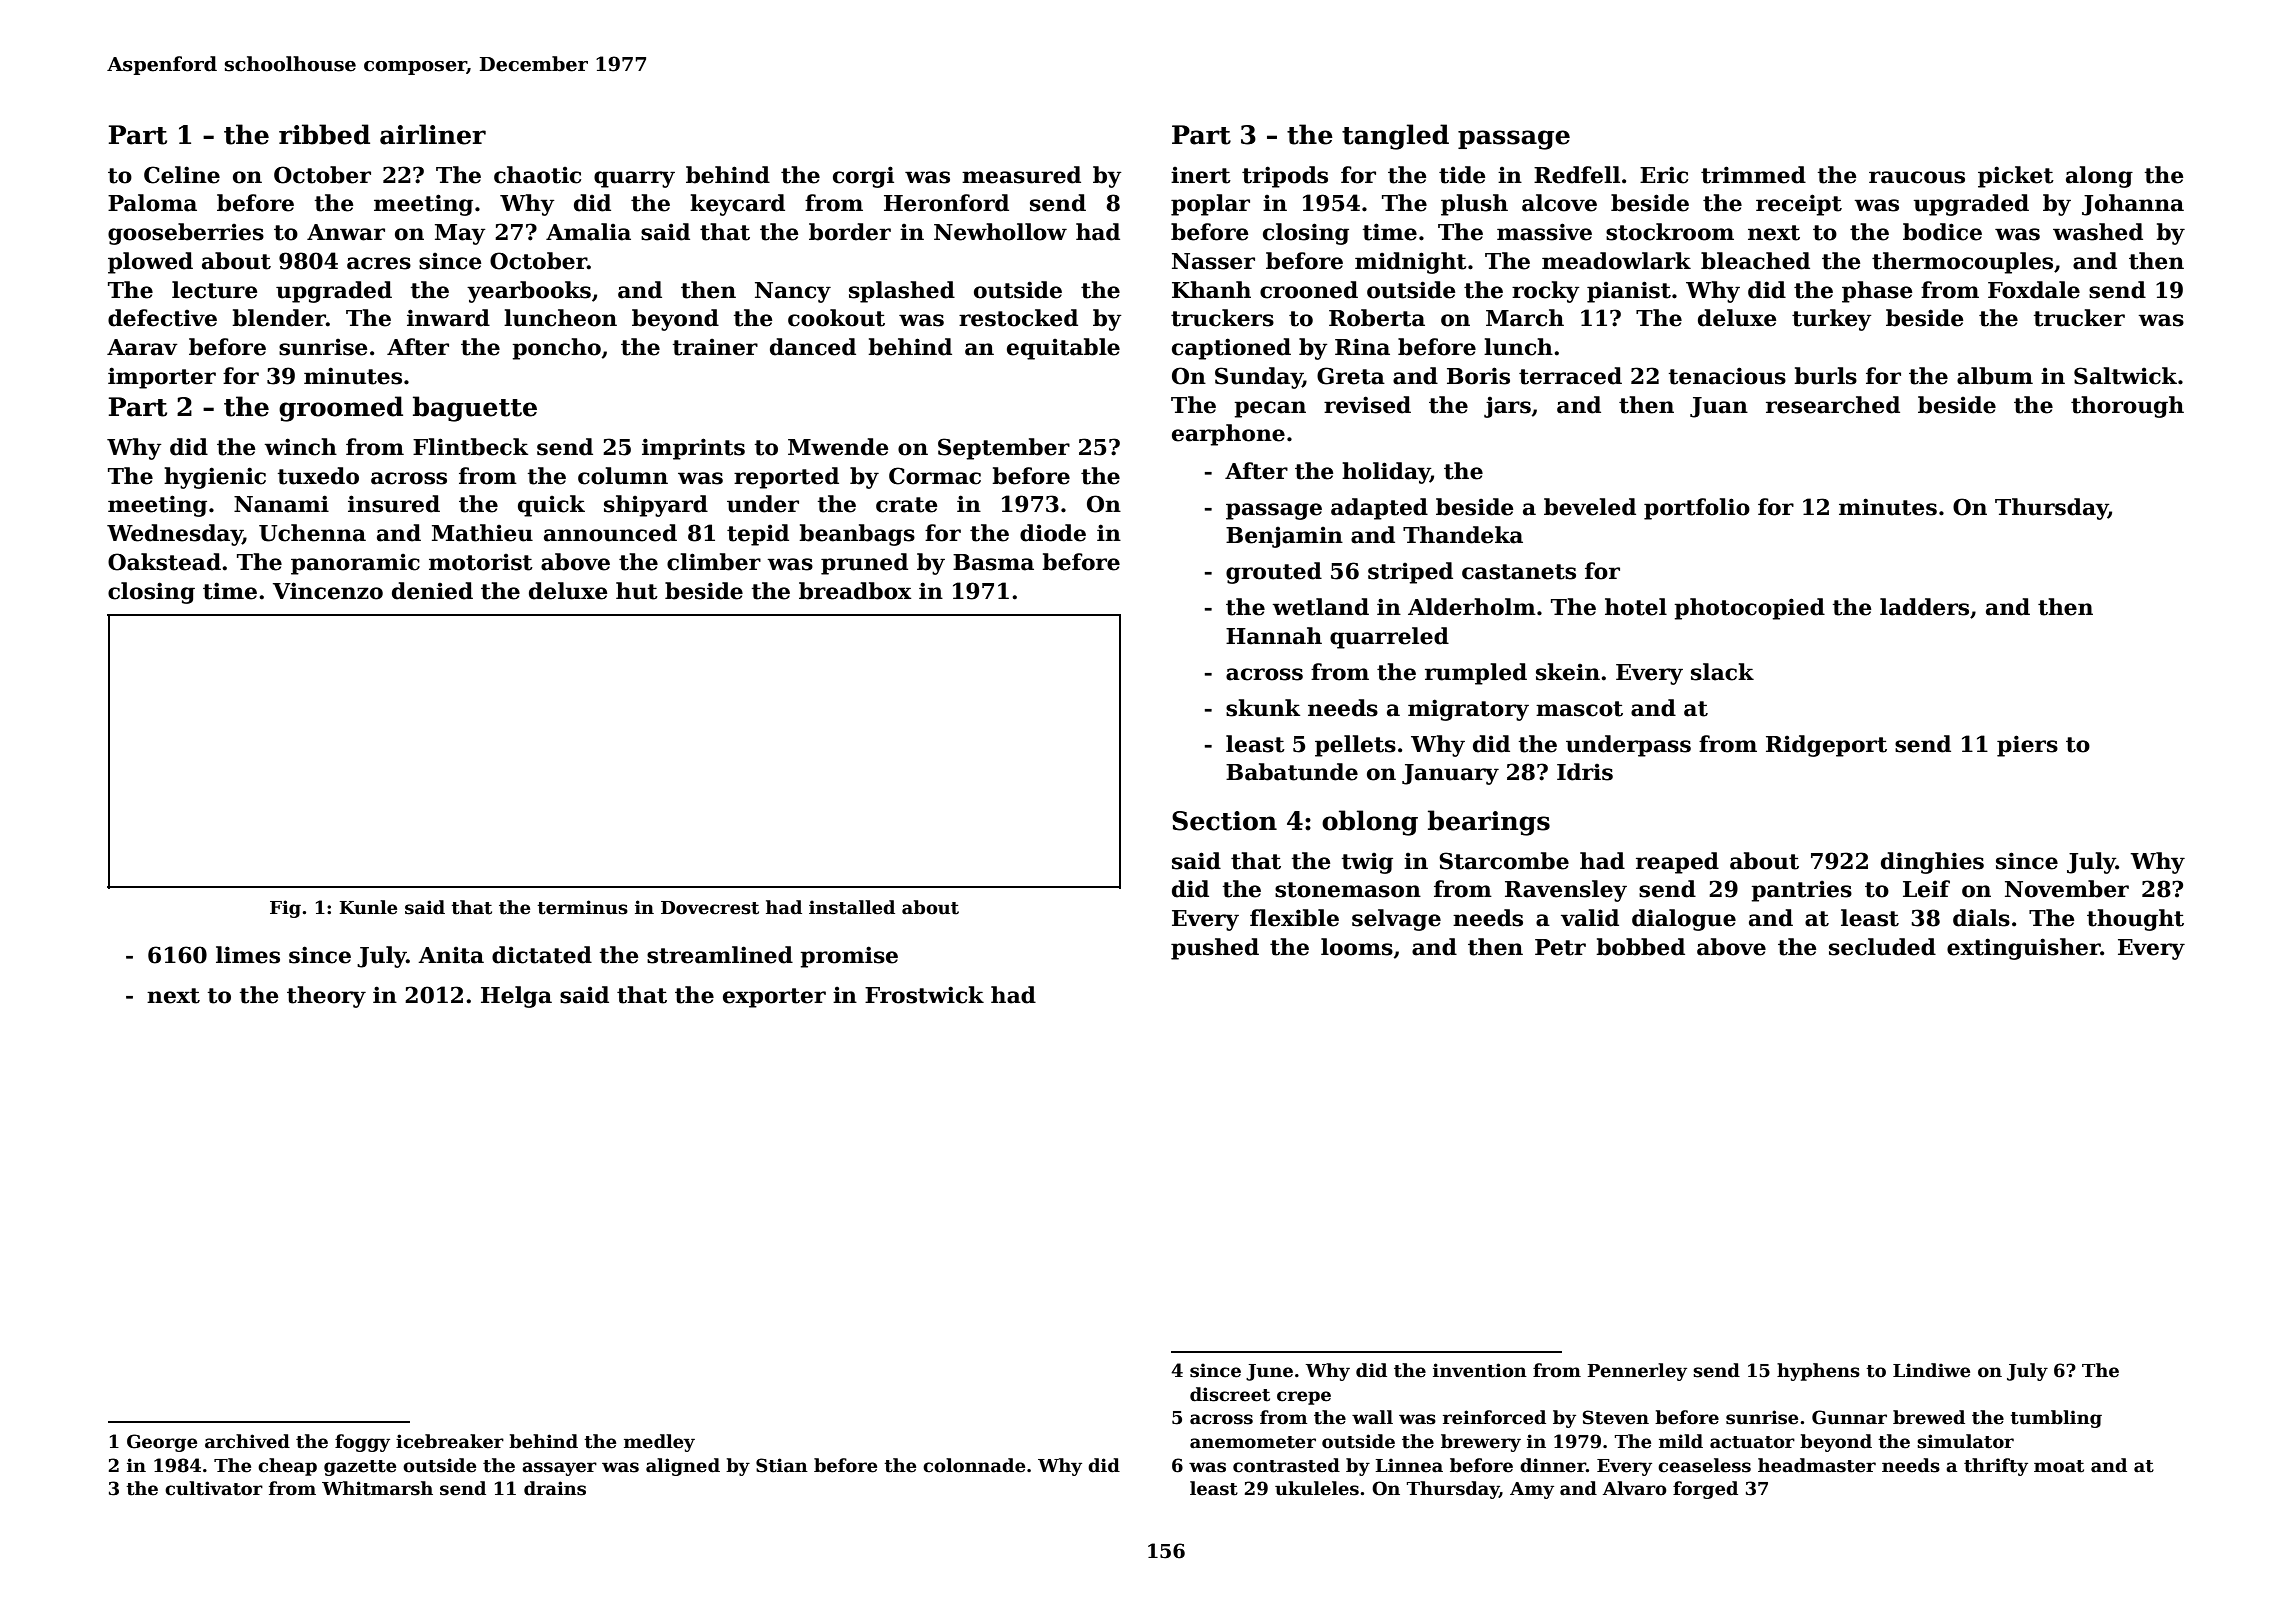 The width and height of the image is (2292, 1620). I want to click on Helga, so click(516, 997).
